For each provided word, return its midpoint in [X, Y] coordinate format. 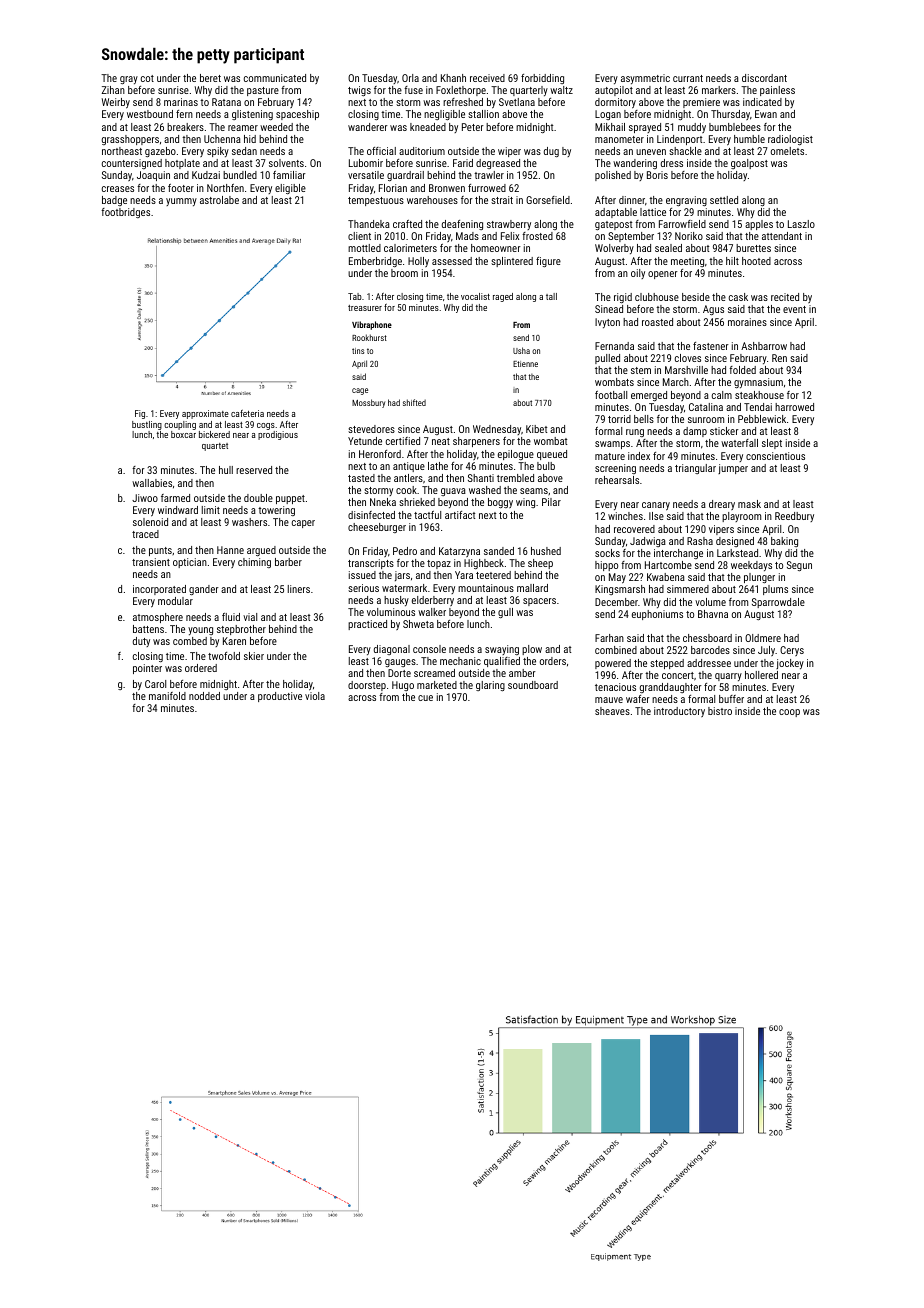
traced [145, 534]
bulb [546, 466]
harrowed [794, 407]
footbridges [125, 213]
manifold [167, 696]
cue [425, 698]
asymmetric [645, 79]
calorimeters [410, 248]
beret [210, 78]
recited [785, 297]
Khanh [453, 78]
